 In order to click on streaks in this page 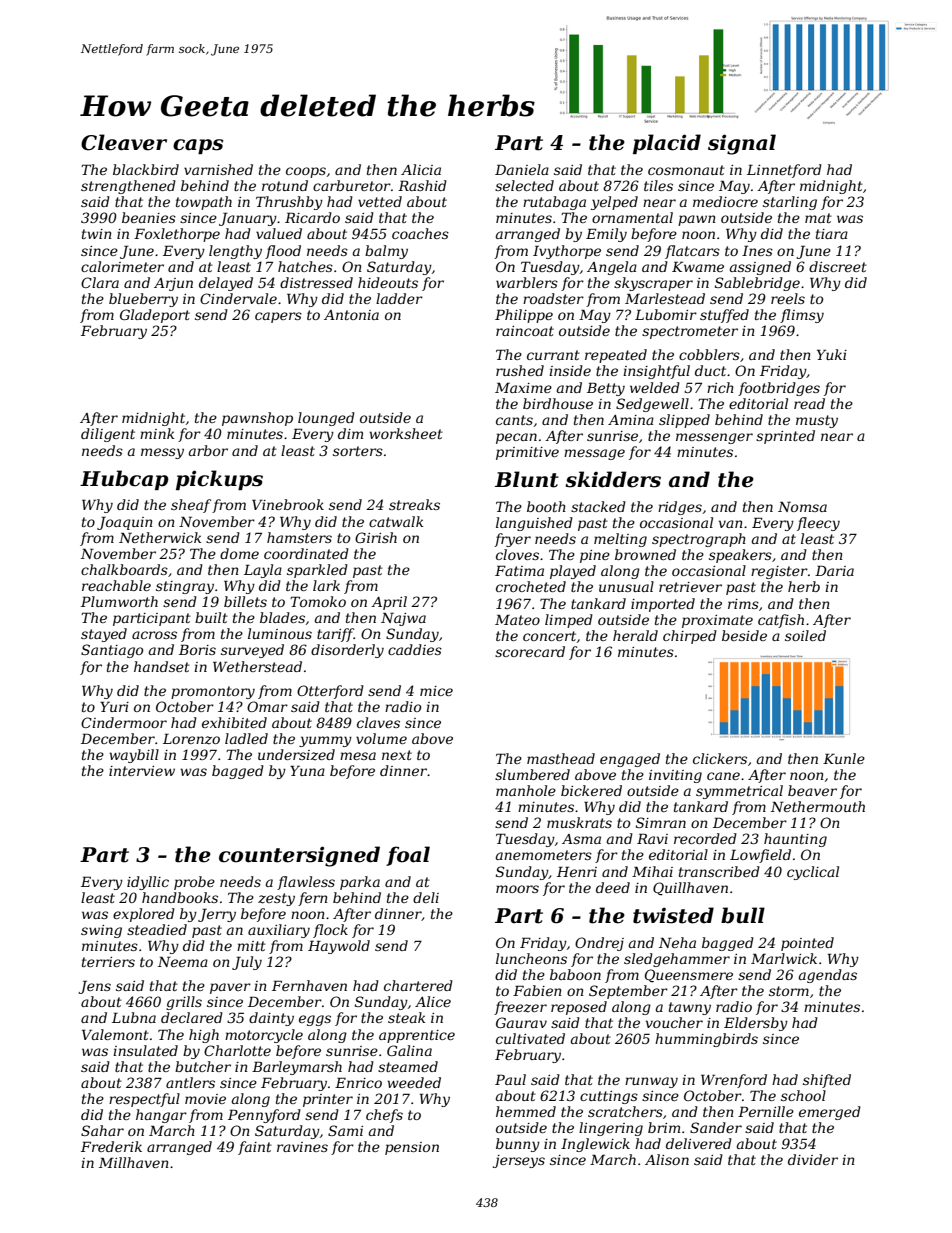, I will do `click(414, 504)`.
